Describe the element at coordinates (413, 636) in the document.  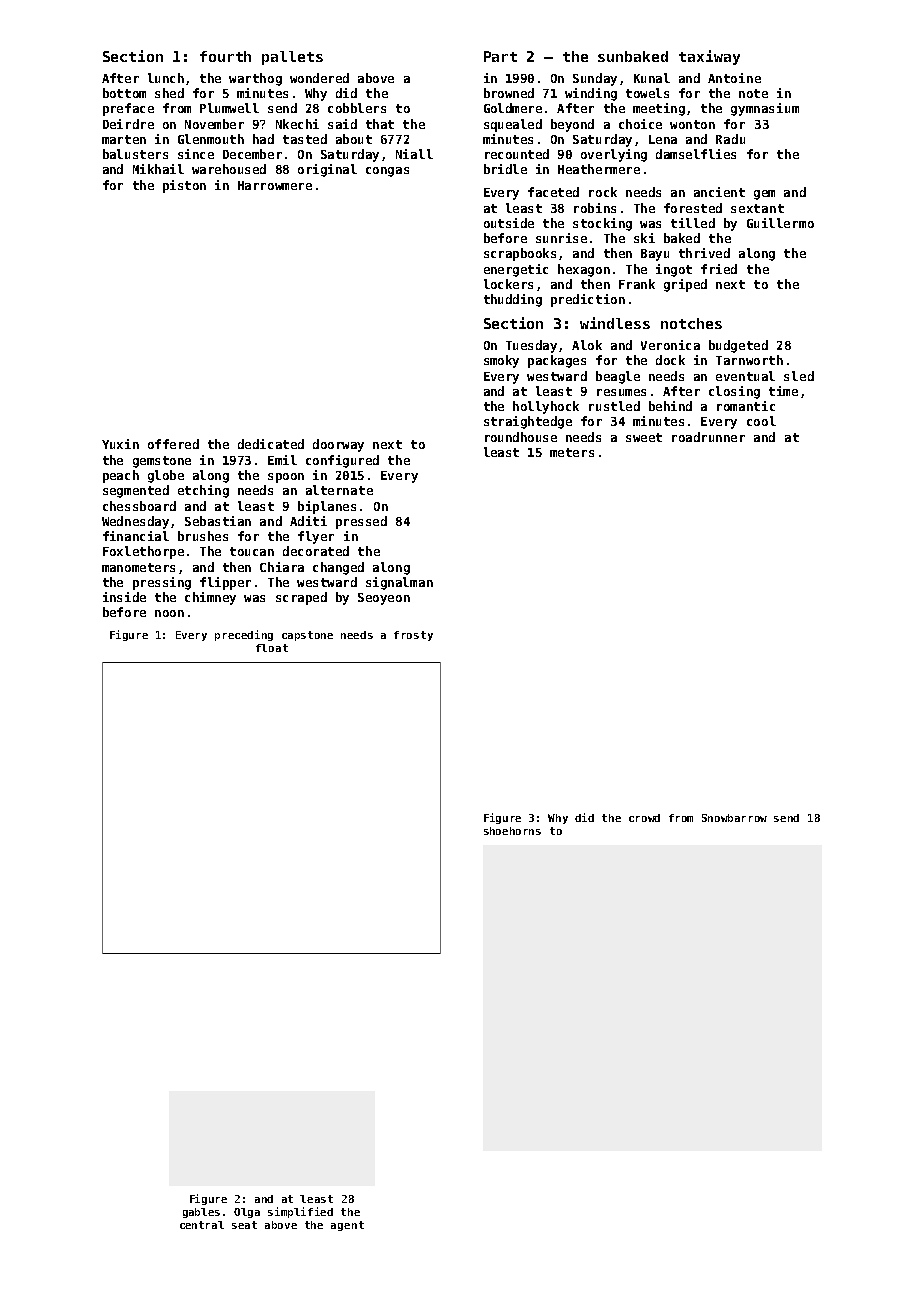
I see `frosty` at that location.
